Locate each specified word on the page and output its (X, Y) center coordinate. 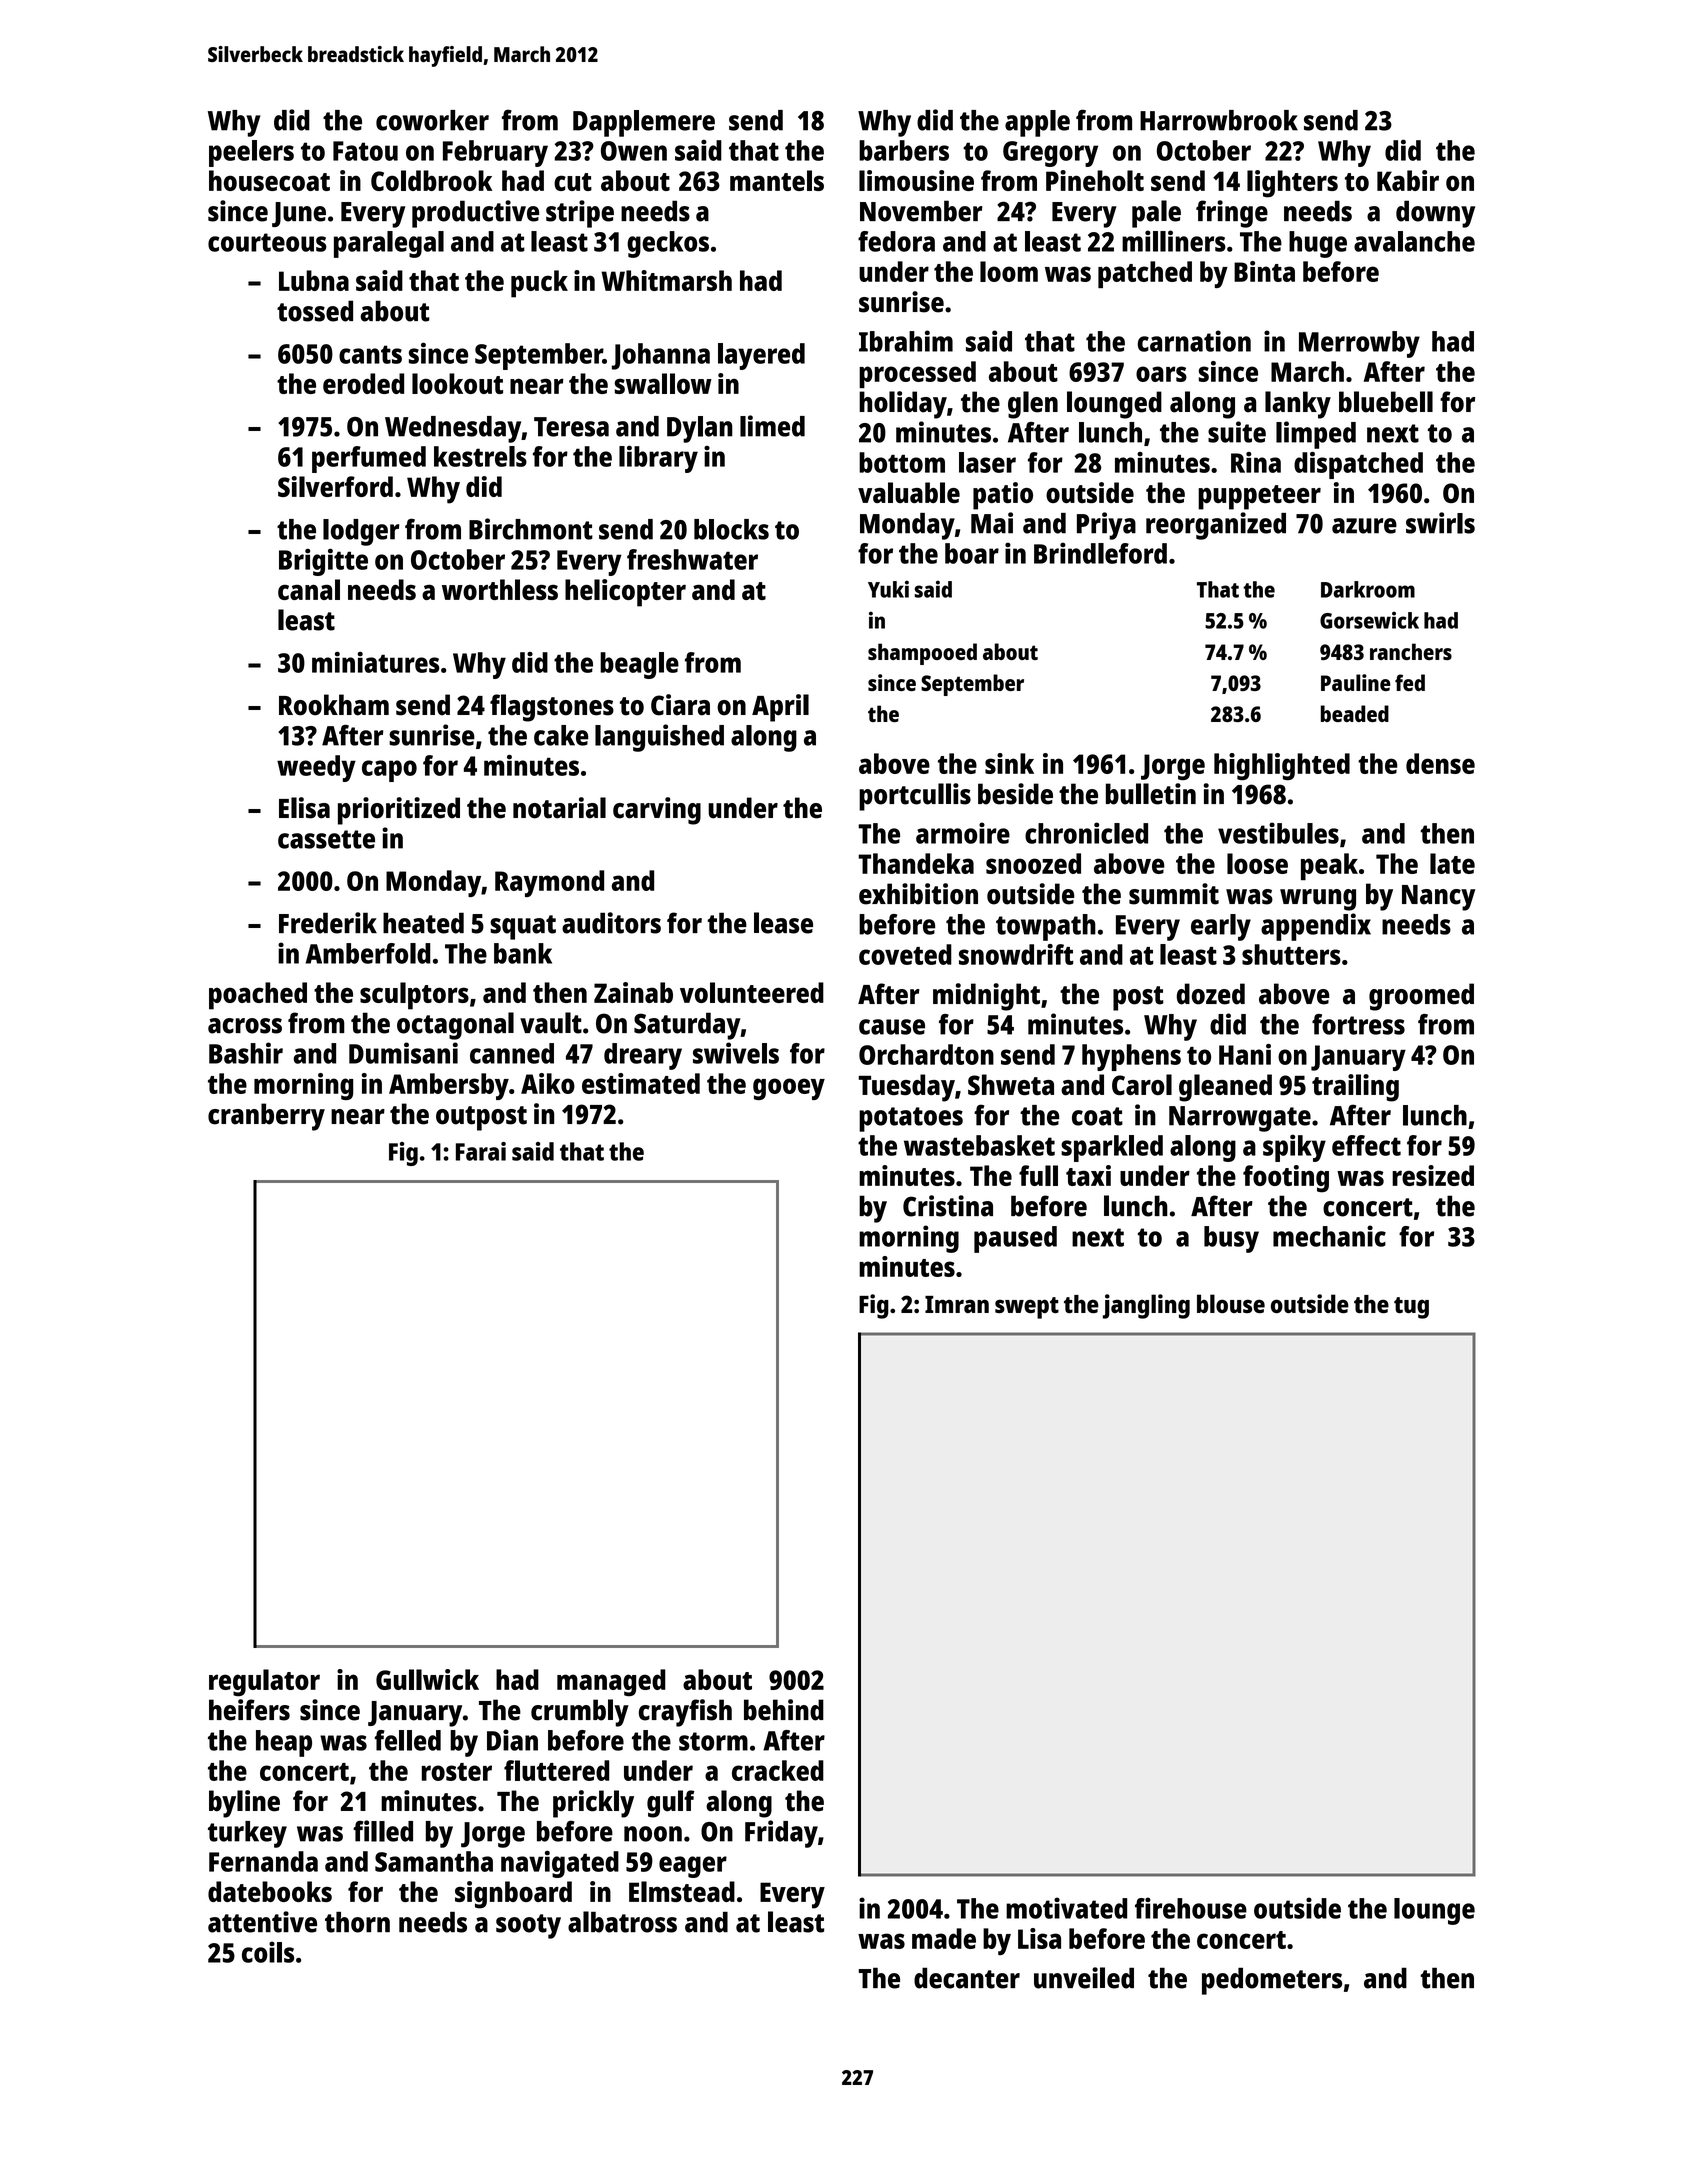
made (944, 1938)
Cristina (948, 1206)
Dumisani (403, 1053)
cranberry (266, 1117)
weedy (316, 768)
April (780, 708)
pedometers (1272, 1981)
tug (1411, 1308)
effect (1366, 1145)
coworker (432, 120)
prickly (593, 1804)
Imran (957, 1304)
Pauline (1356, 682)
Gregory (1050, 154)
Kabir (1408, 180)
